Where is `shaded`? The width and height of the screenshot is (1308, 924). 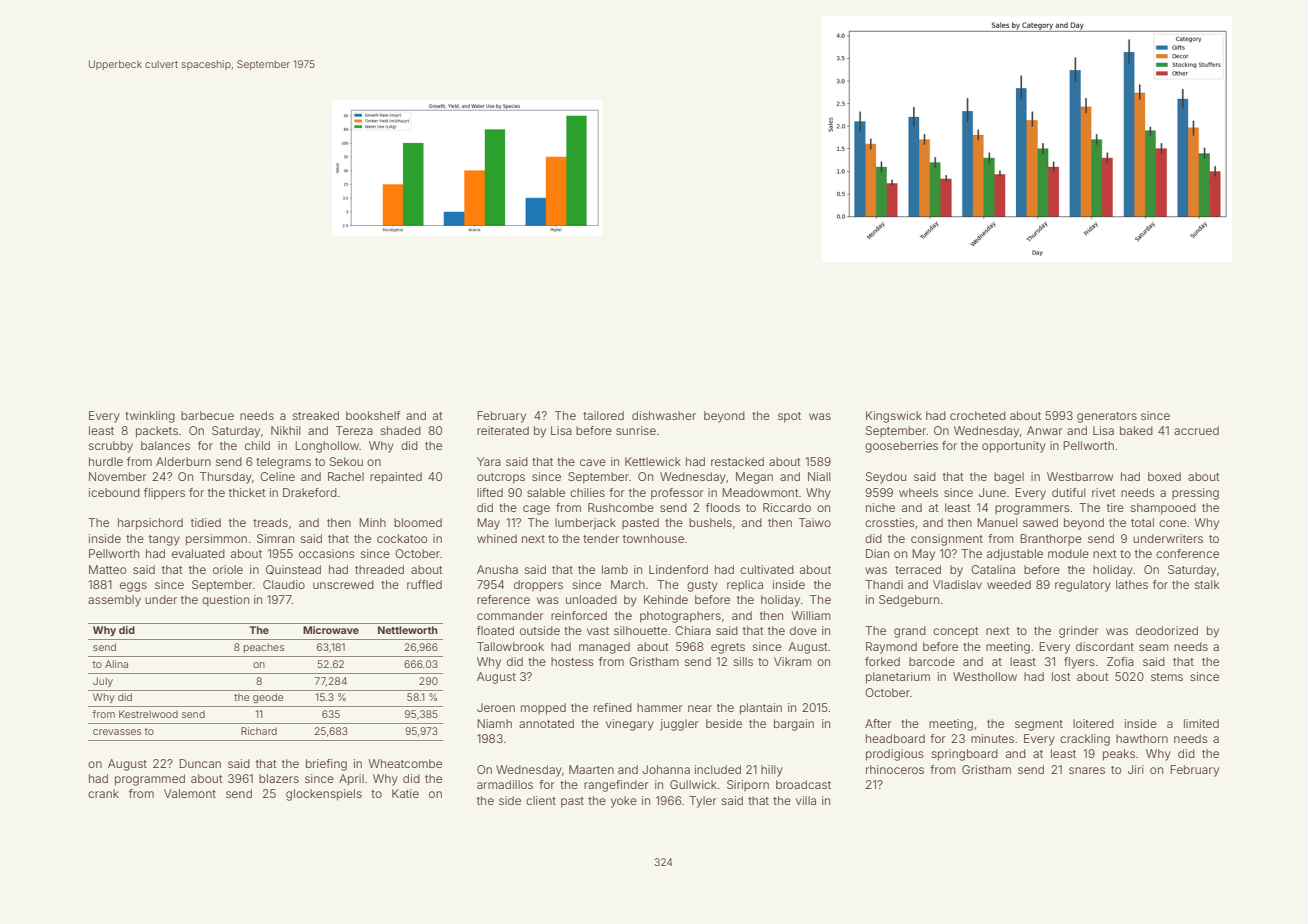 shaded is located at coordinates (401, 430).
